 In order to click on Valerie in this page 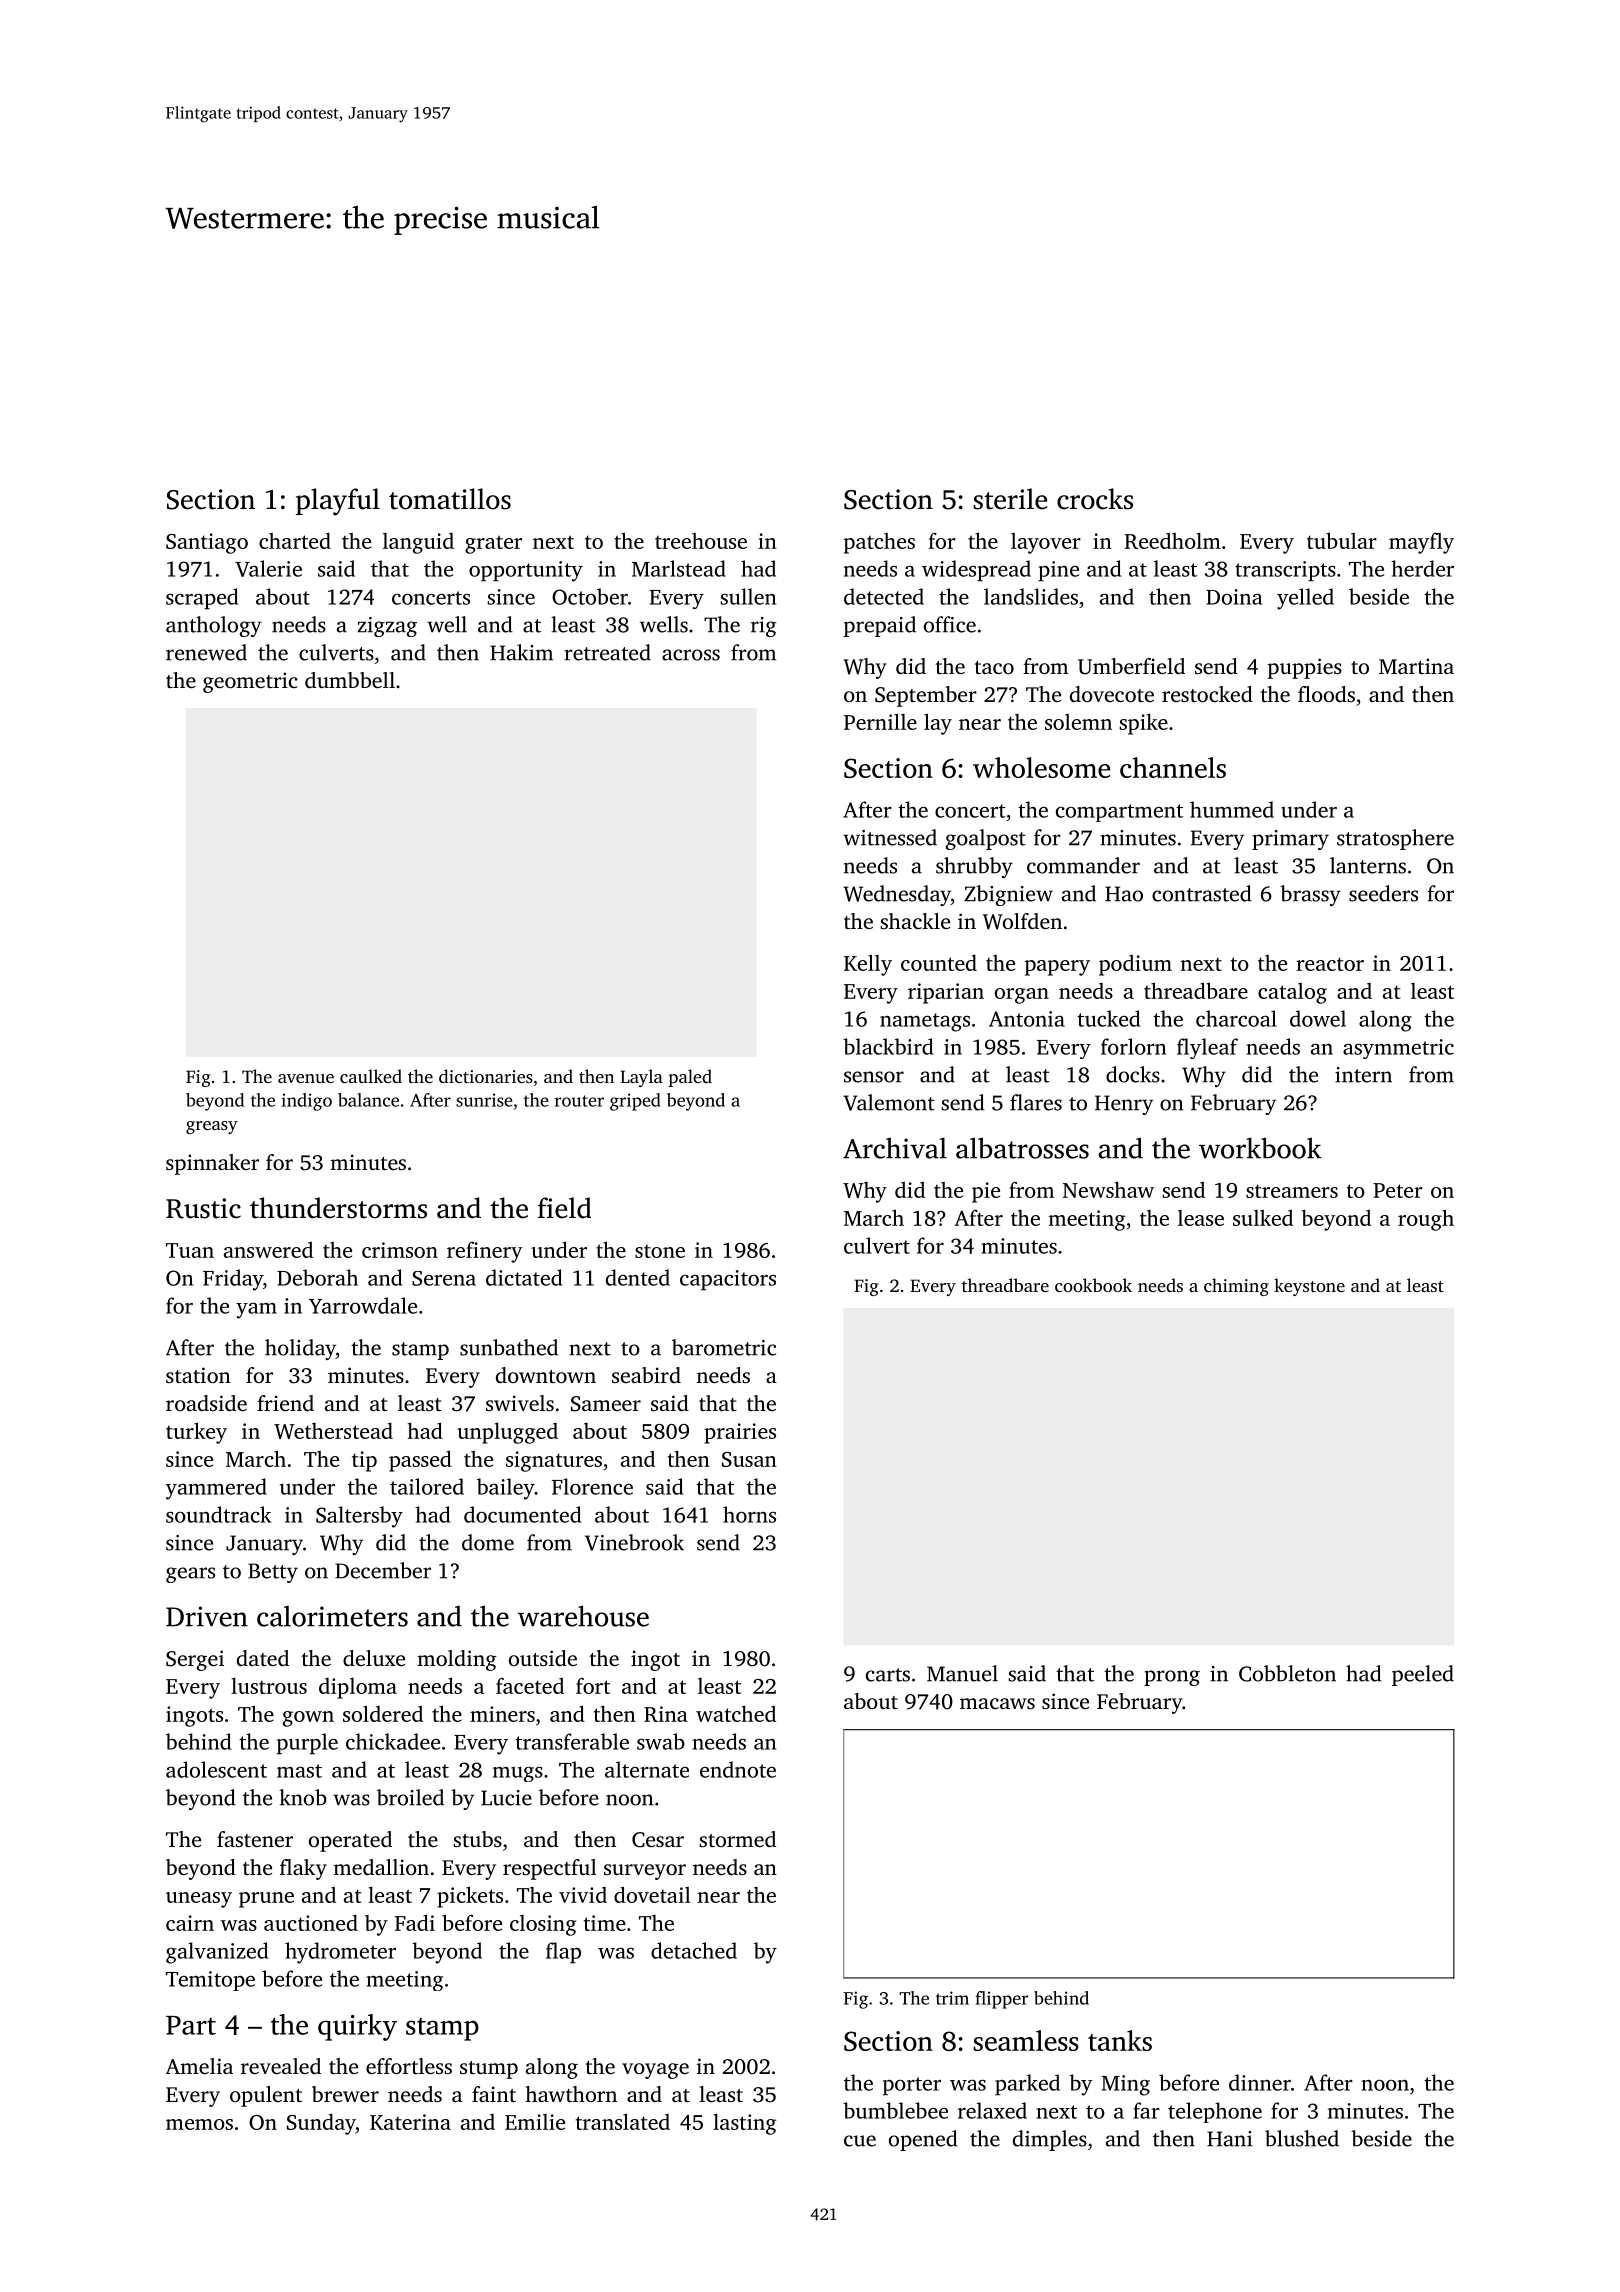, I will do `click(268, 568)`.
